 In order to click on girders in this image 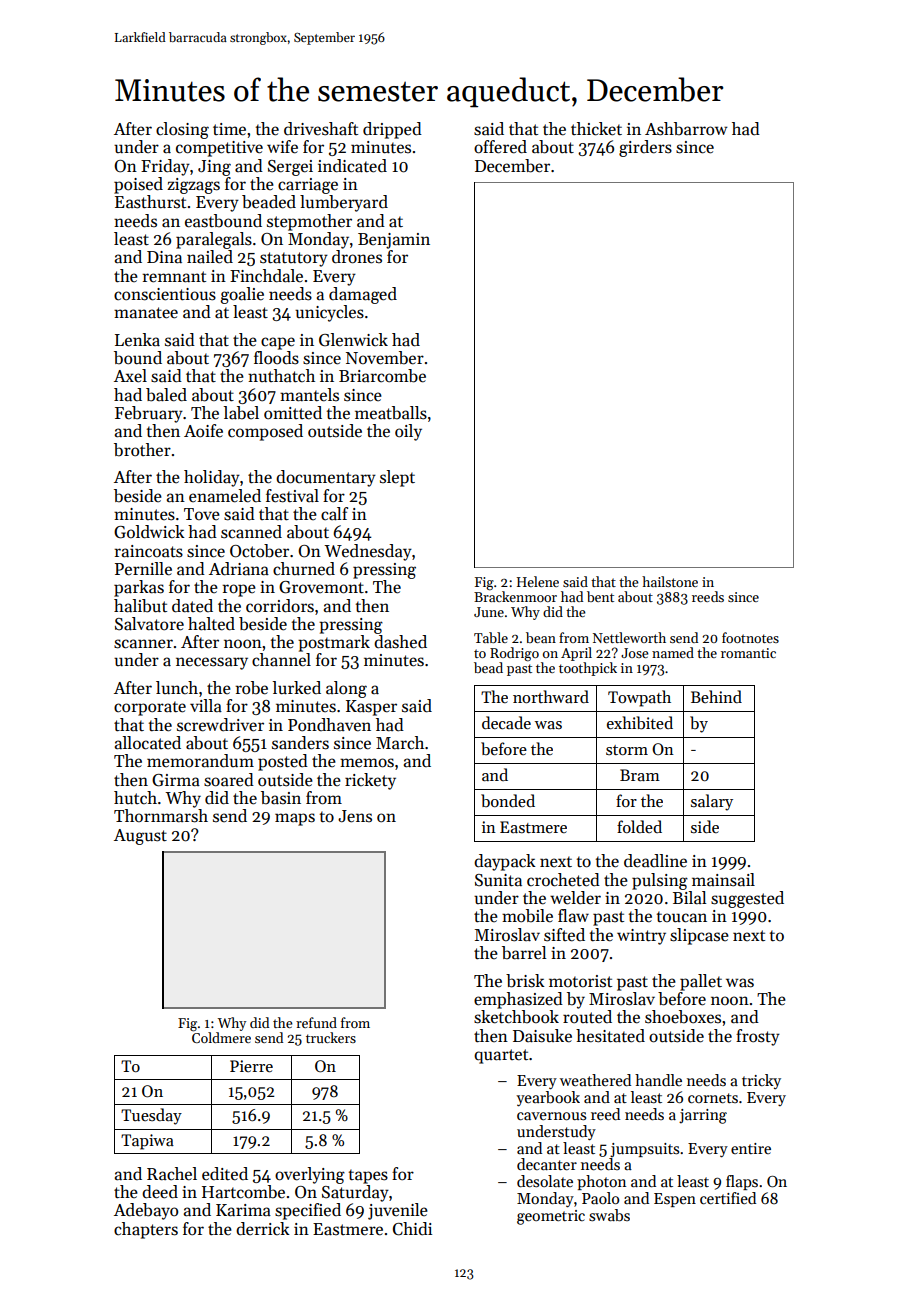, I will do `click(645, 148)`.
